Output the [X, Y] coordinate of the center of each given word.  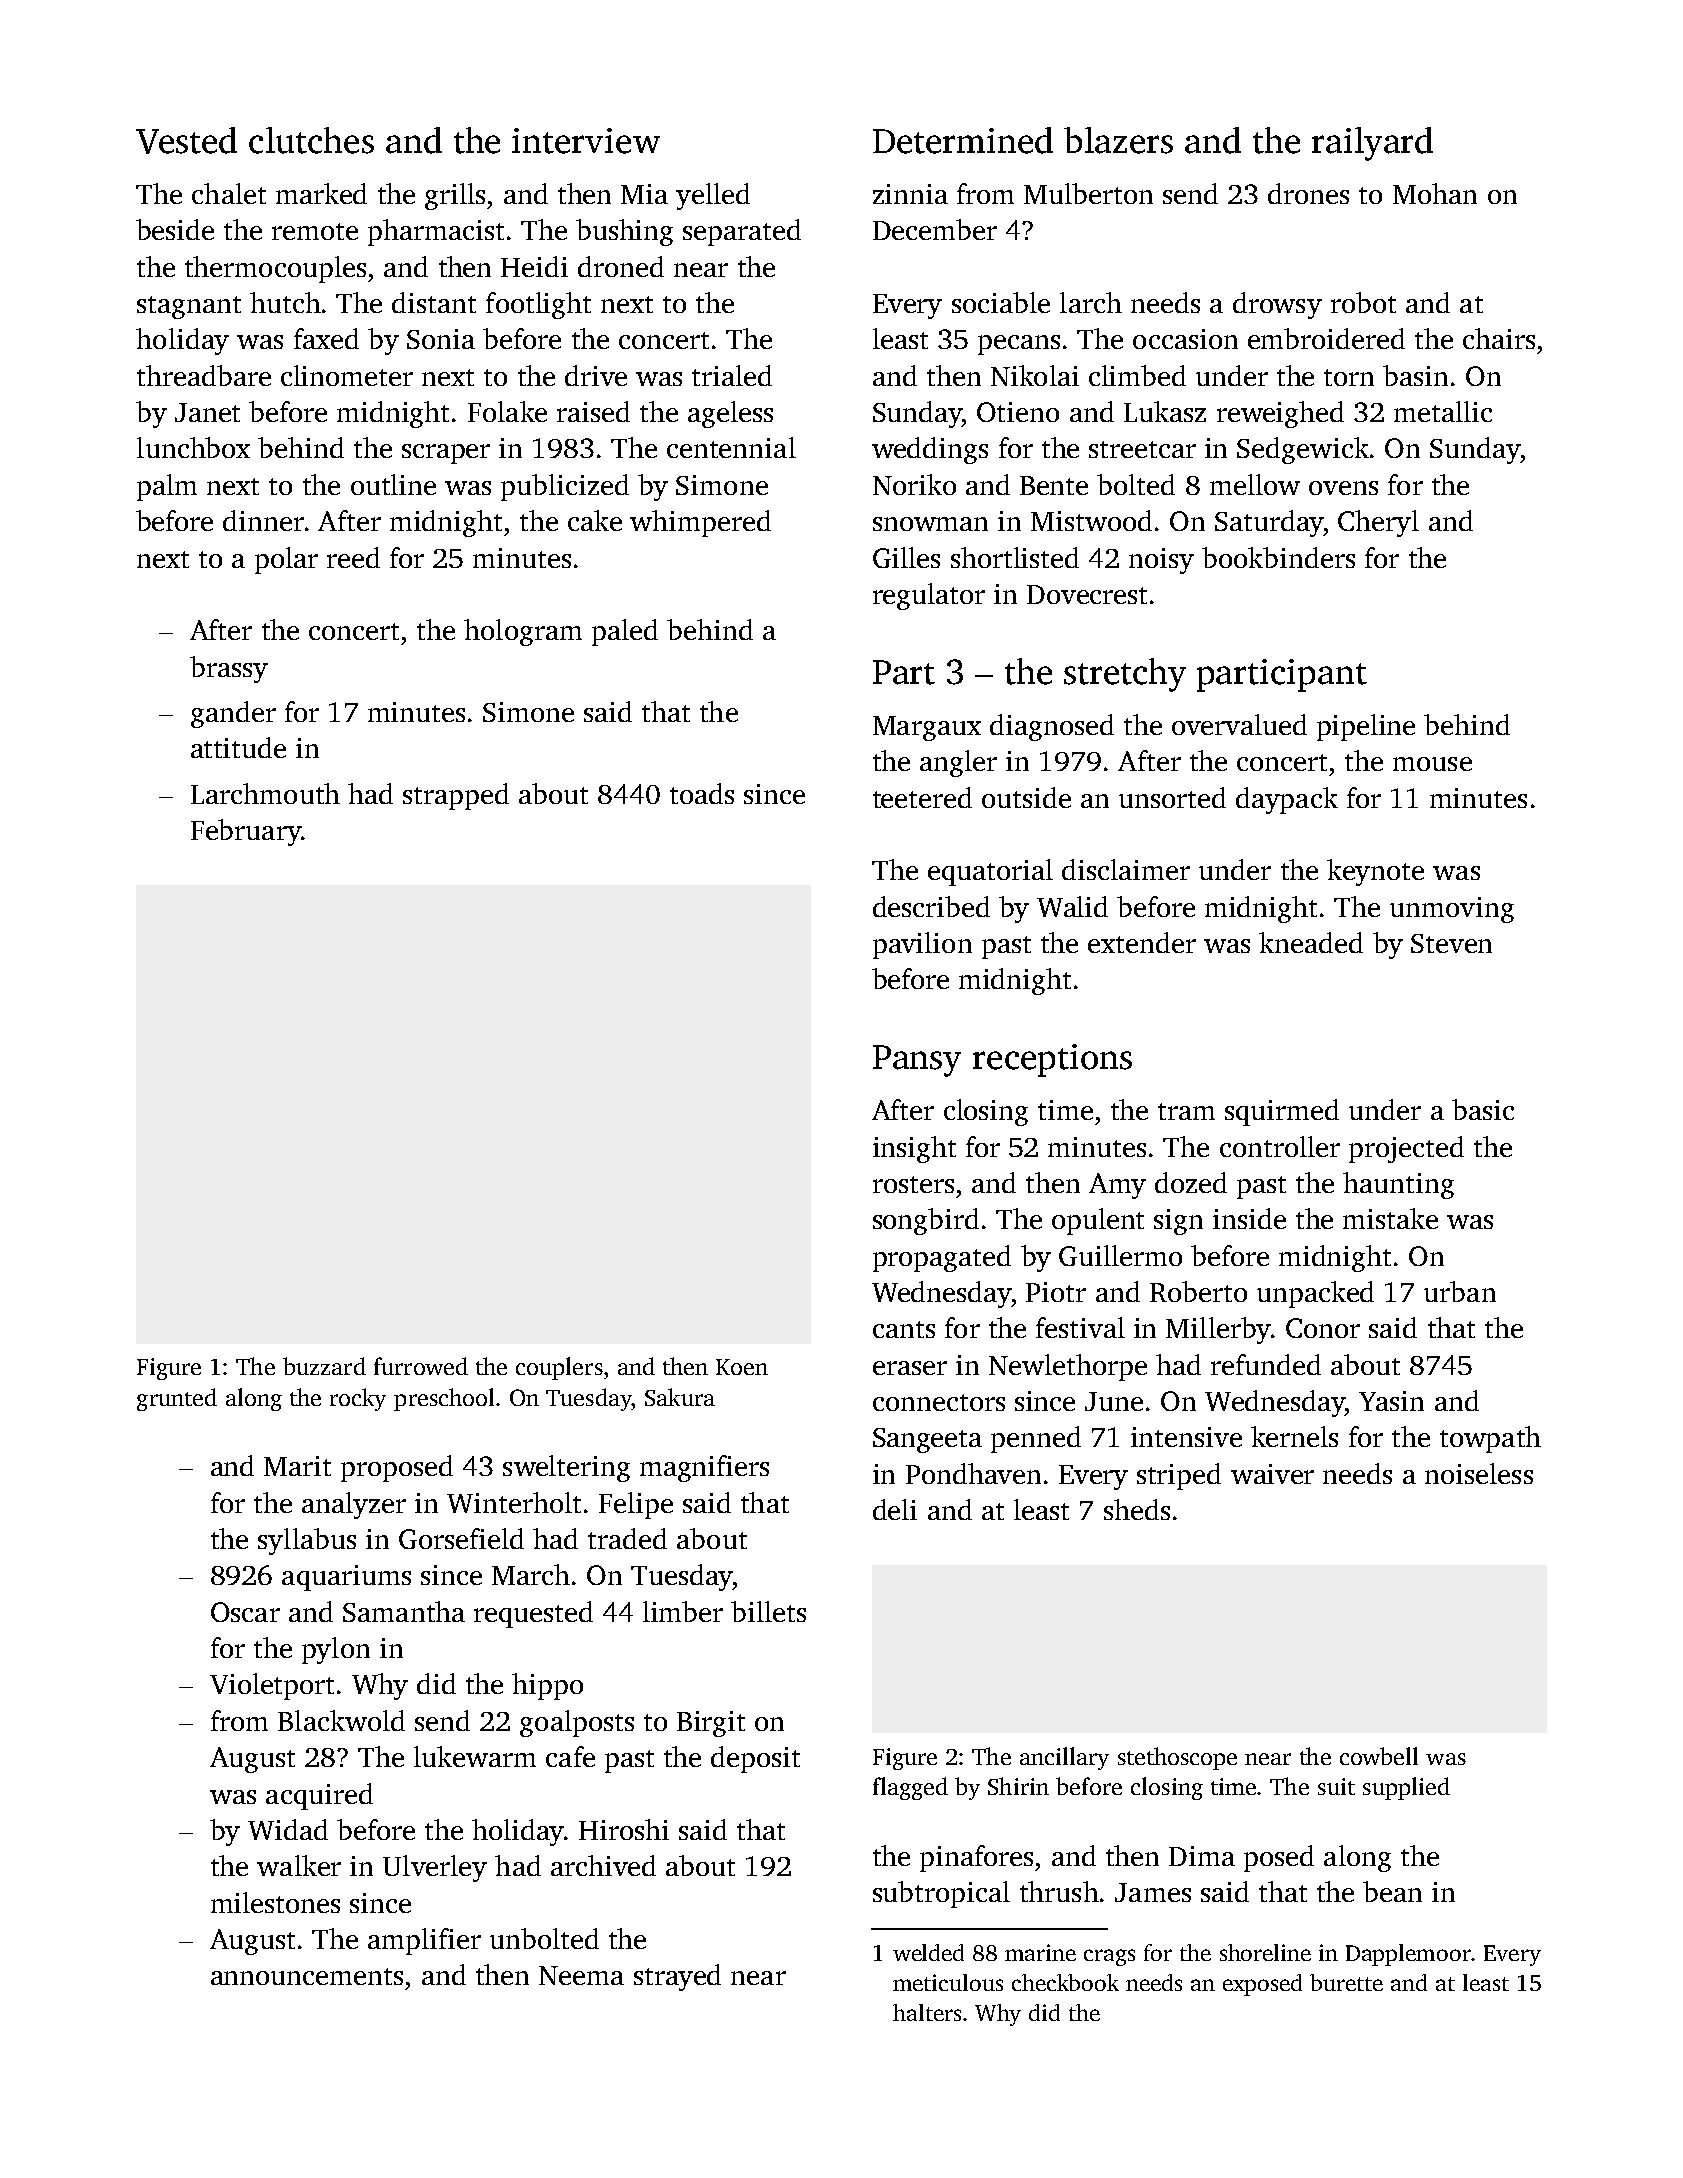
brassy [229, 669]
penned [1036, 1439]
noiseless [1479, 1473]
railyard [1372, 144]
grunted [177, 1399]
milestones [275, 1902]
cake [595, 520]
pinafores [976, 1858]
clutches [311, 140]
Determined [963, 140]
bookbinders [1278, 557]
